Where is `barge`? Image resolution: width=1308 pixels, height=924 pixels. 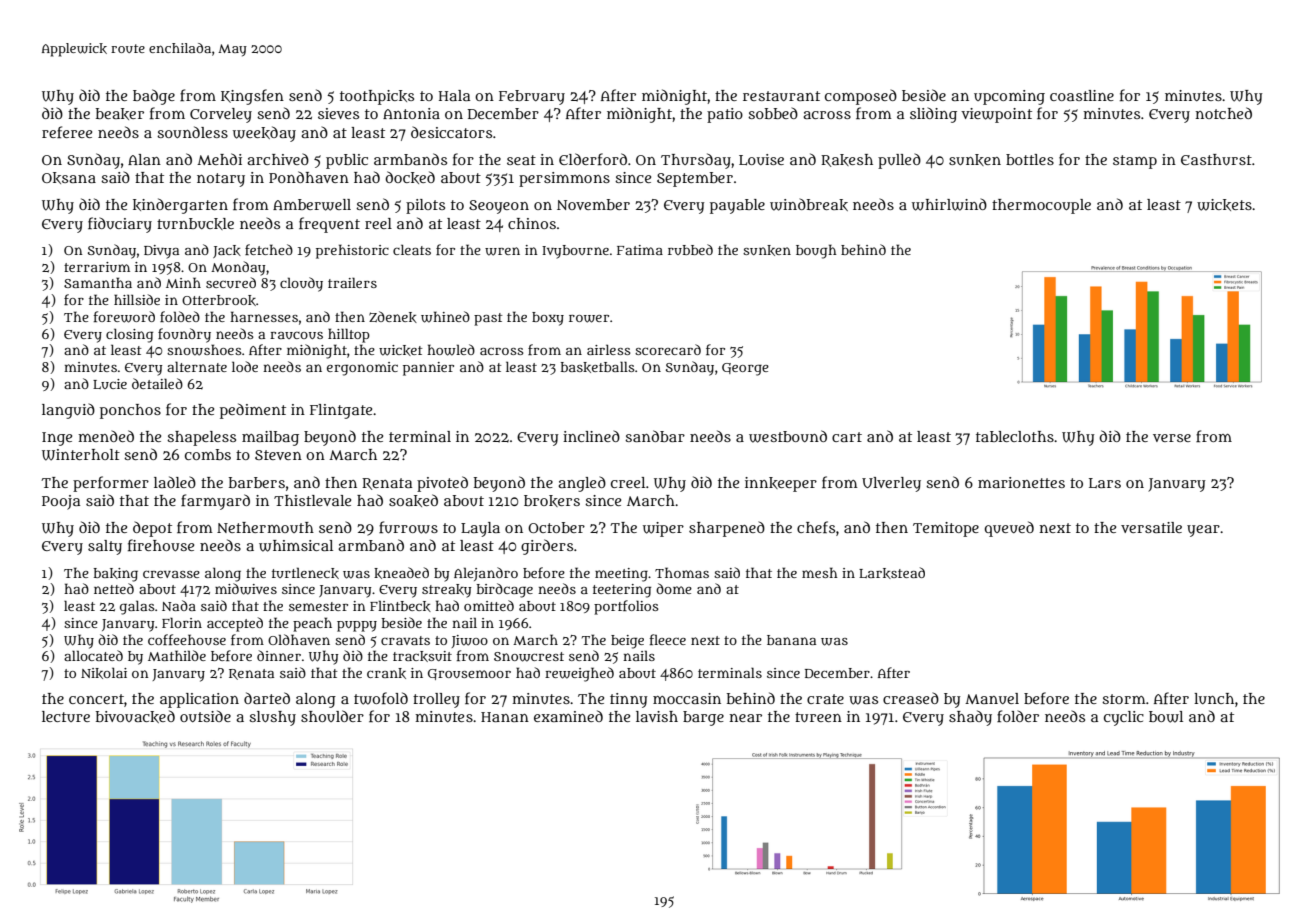
barge is located at coordinates (703, 718).
